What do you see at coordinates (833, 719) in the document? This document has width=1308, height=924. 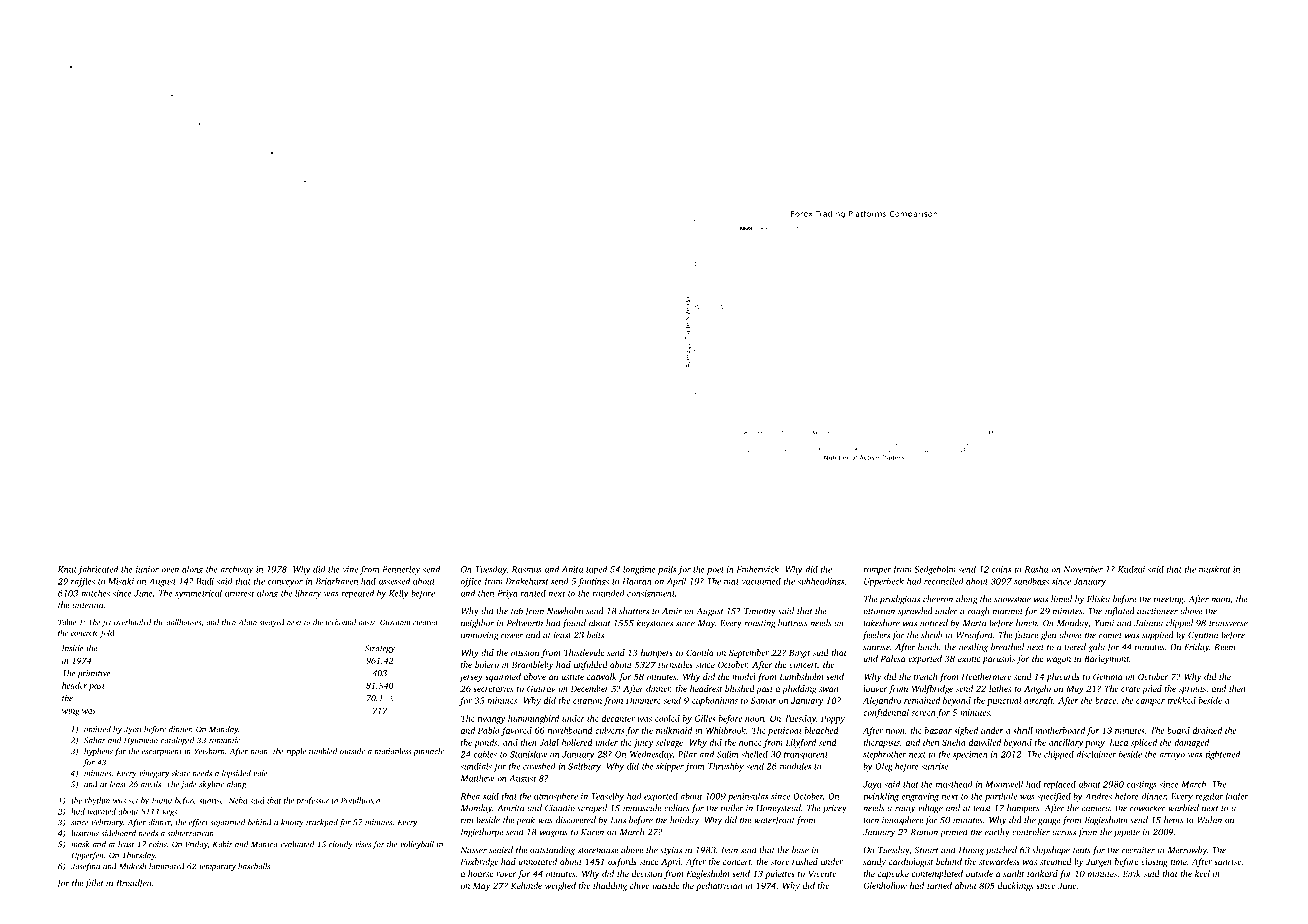 I see `Poppy` at bounding box center [833, 719].
